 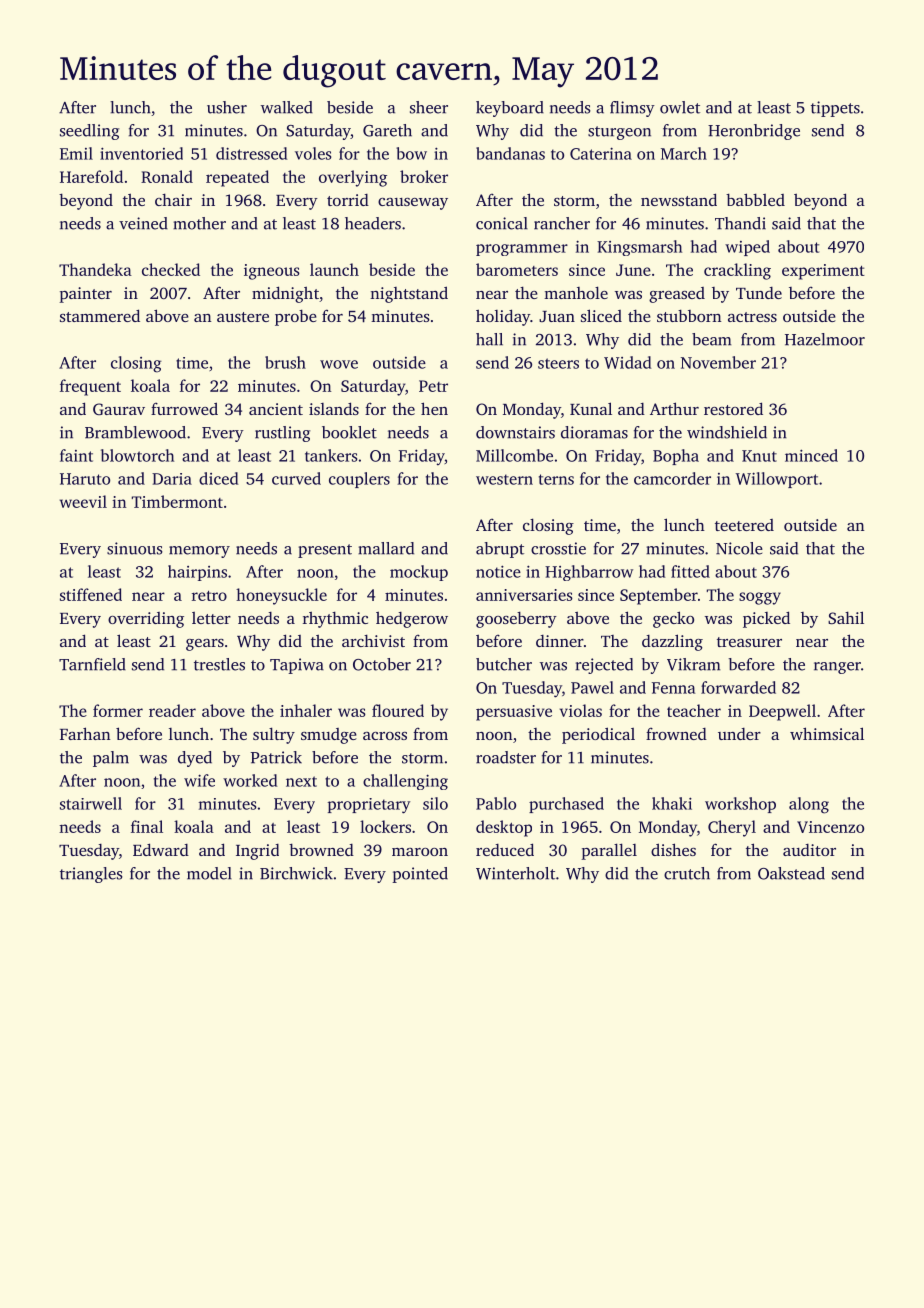 What do you see at coordinates (737, 271) in the page?
I see `crackling` at bounding box center [737, 271].
